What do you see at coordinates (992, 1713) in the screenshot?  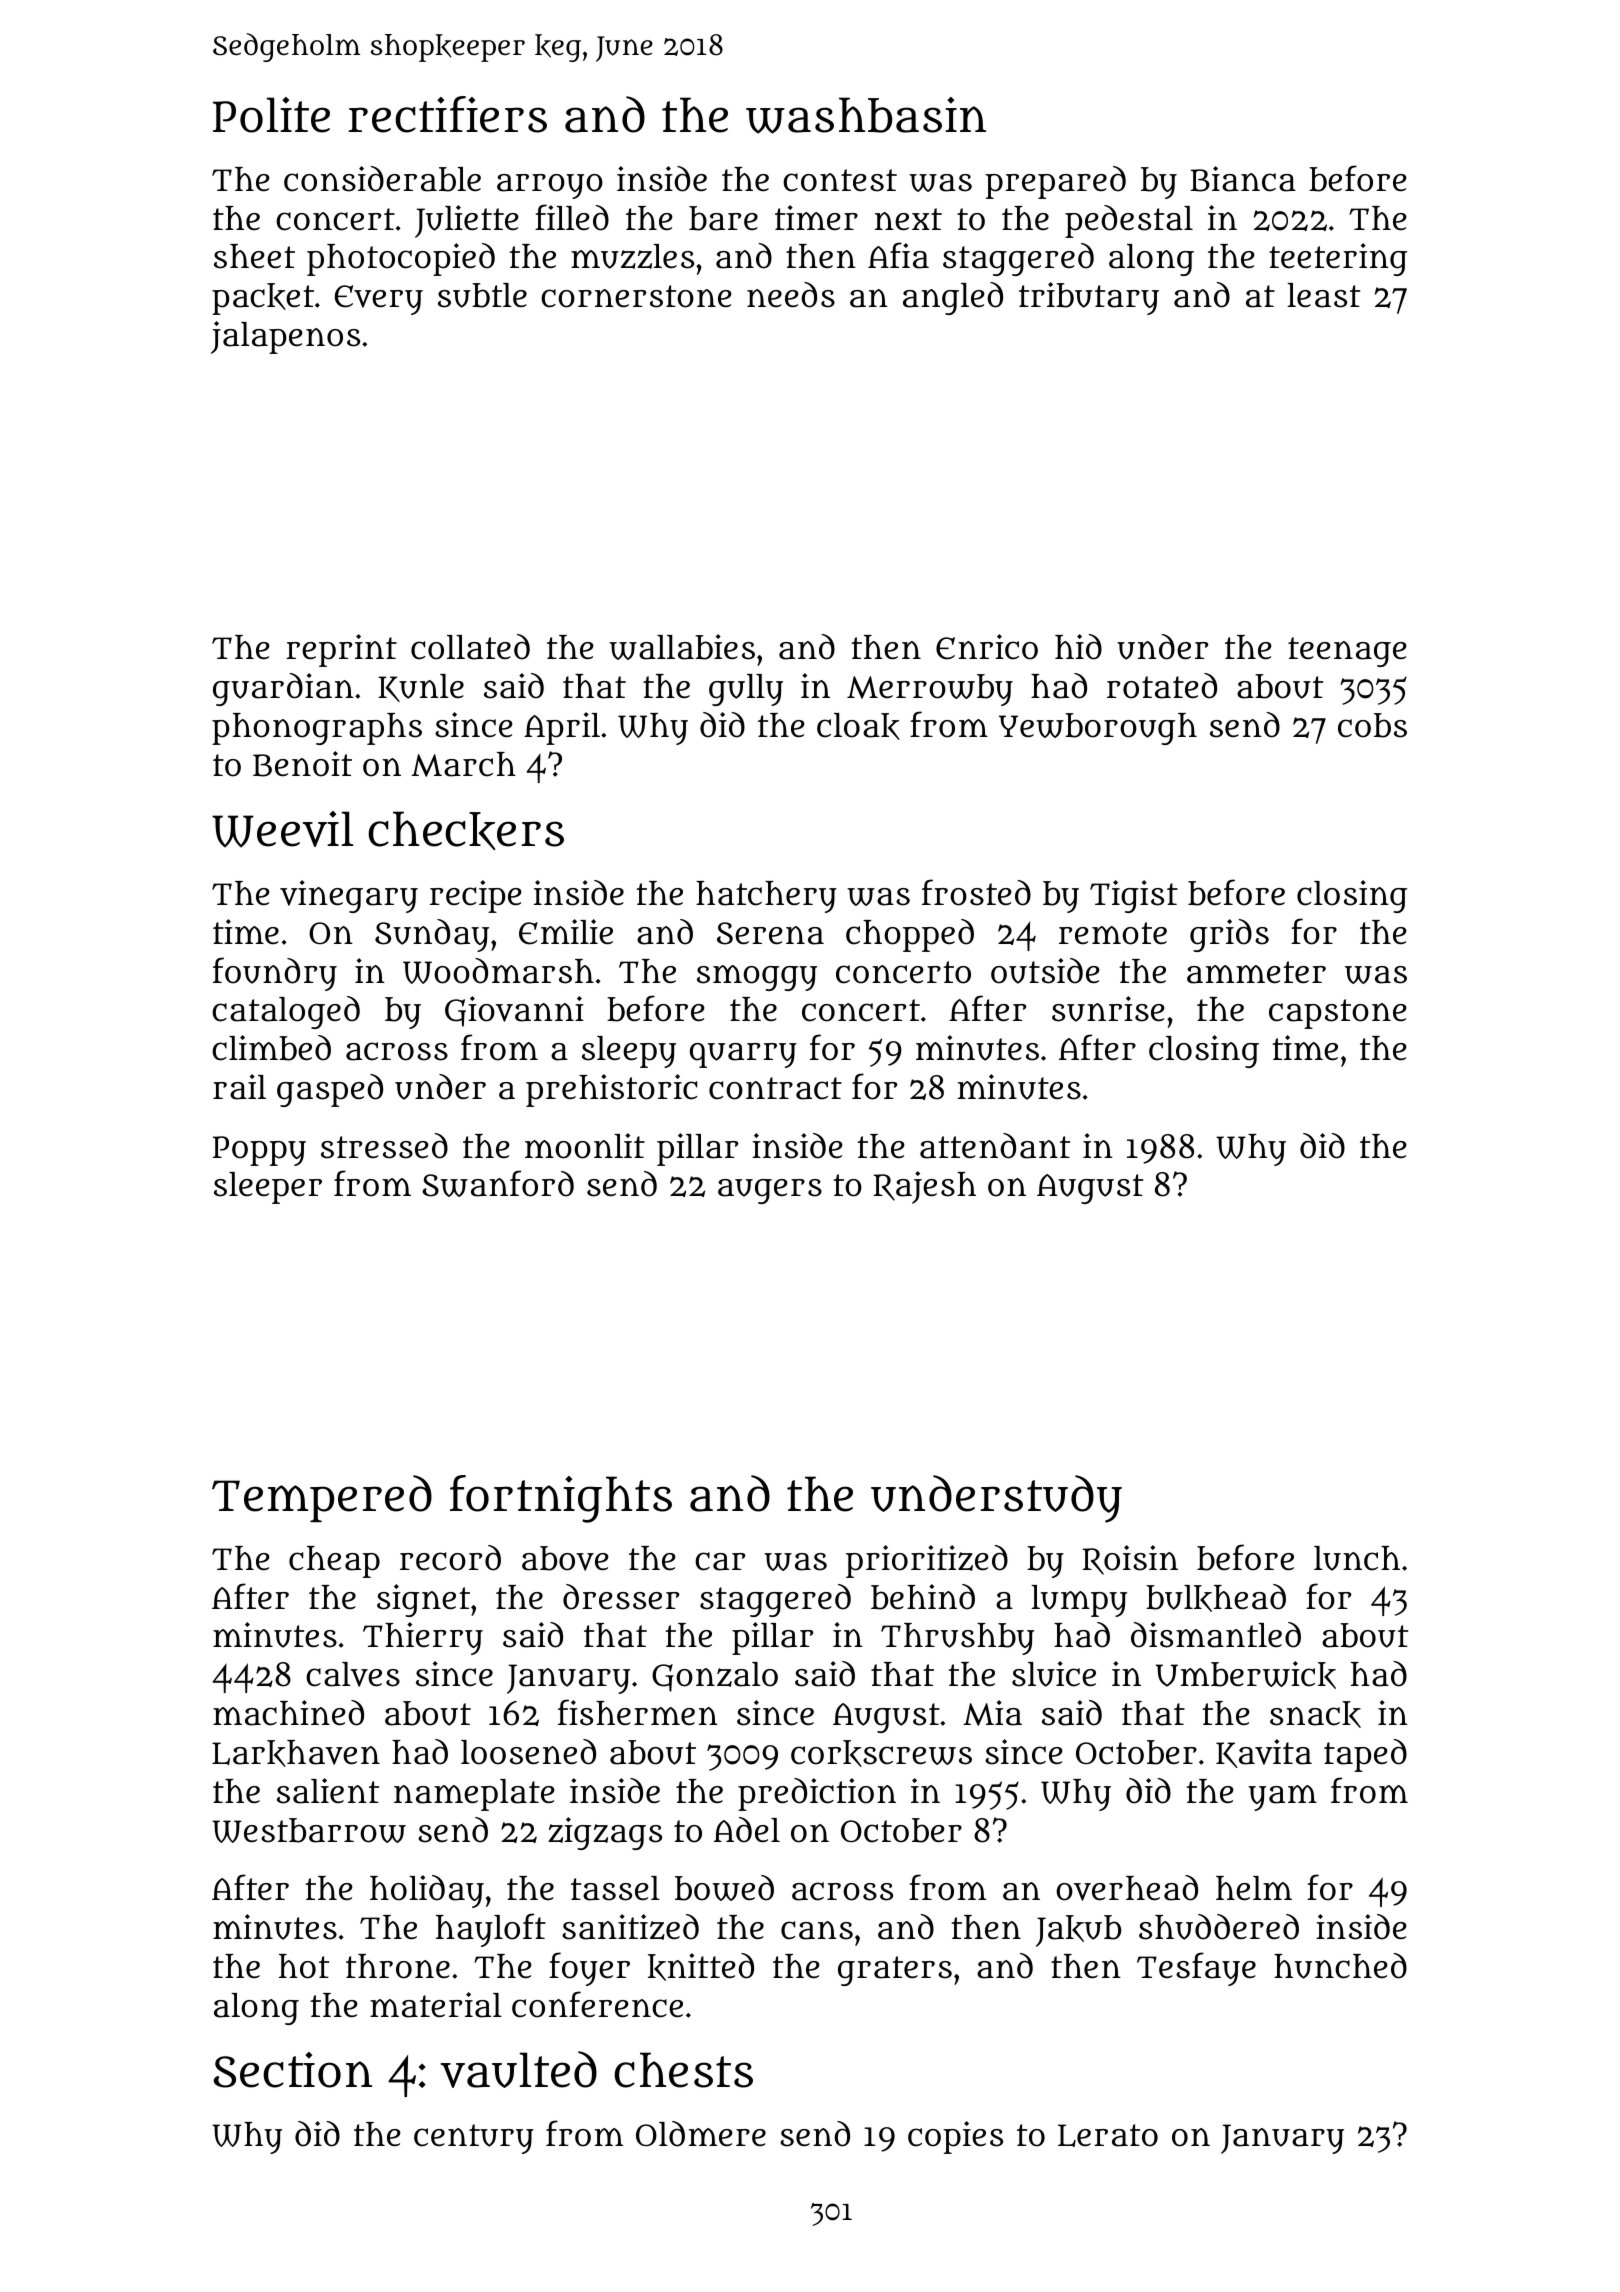 I see `Mia` at bounding box center [992, 1713].
